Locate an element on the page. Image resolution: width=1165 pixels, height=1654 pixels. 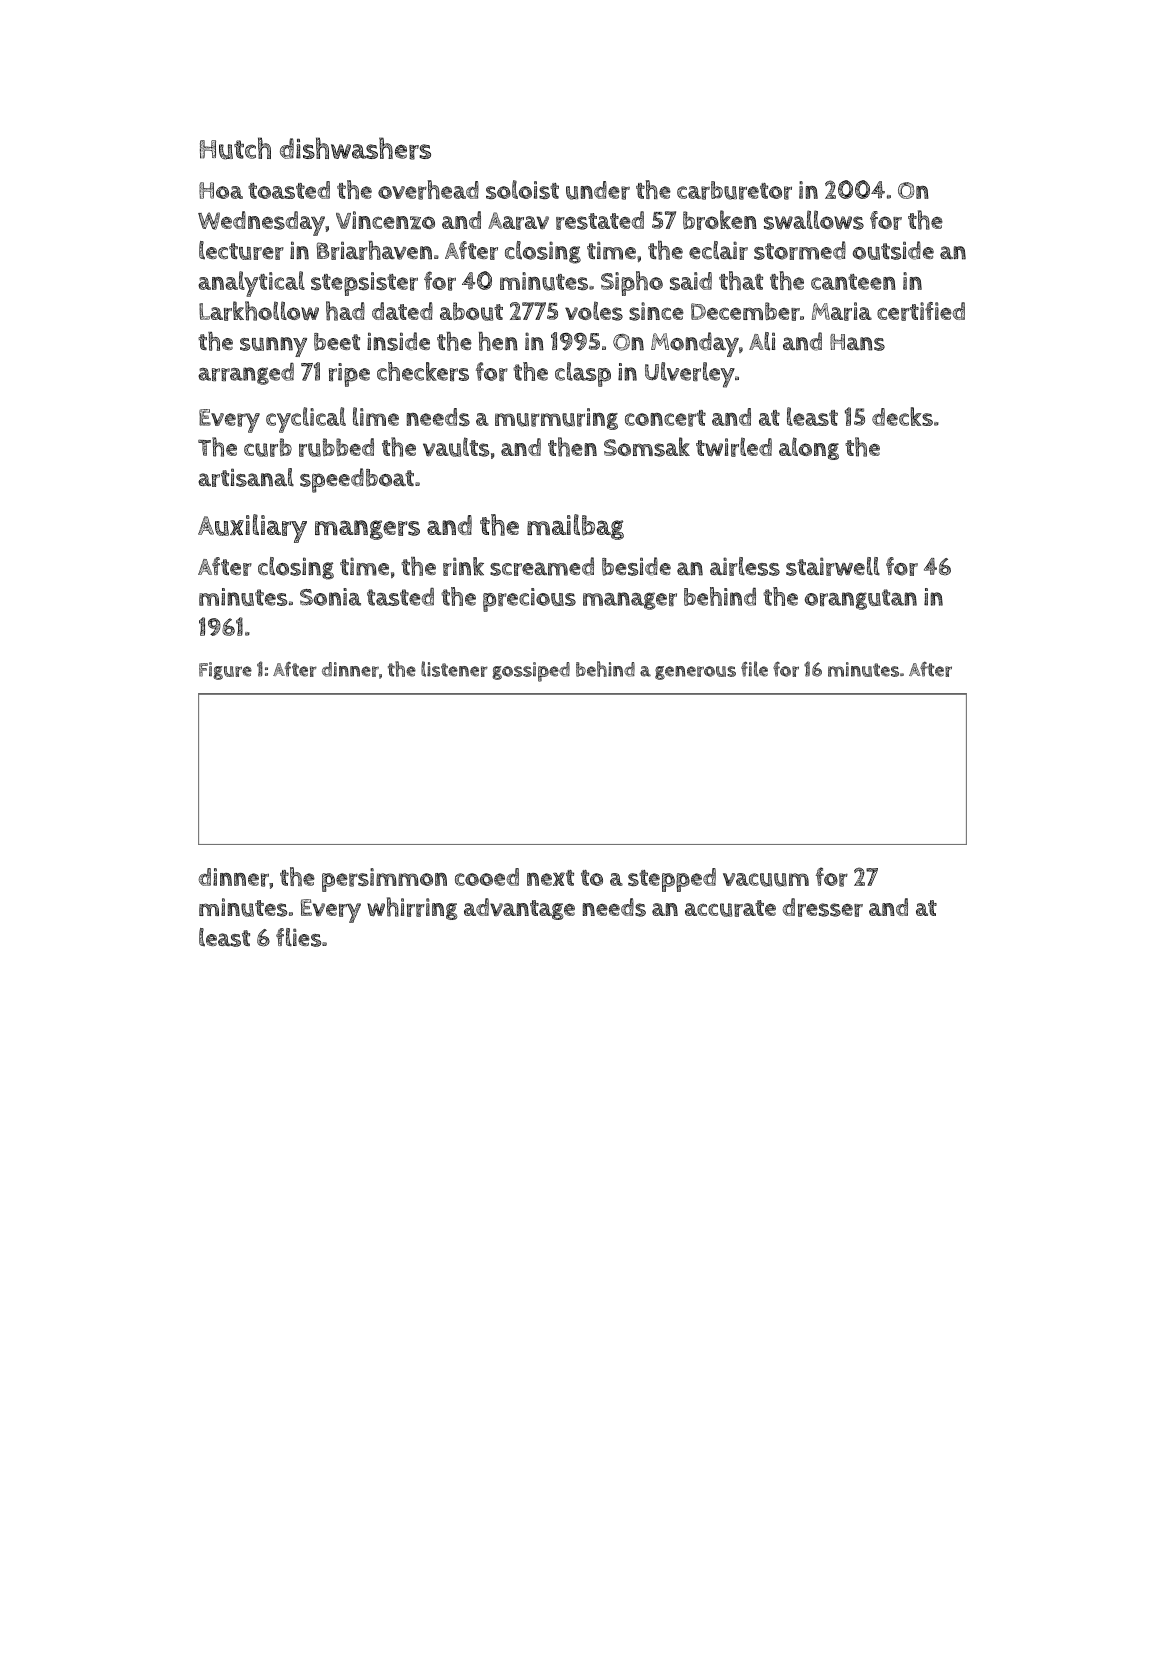
Figure is located at coordinates (225, 671).
